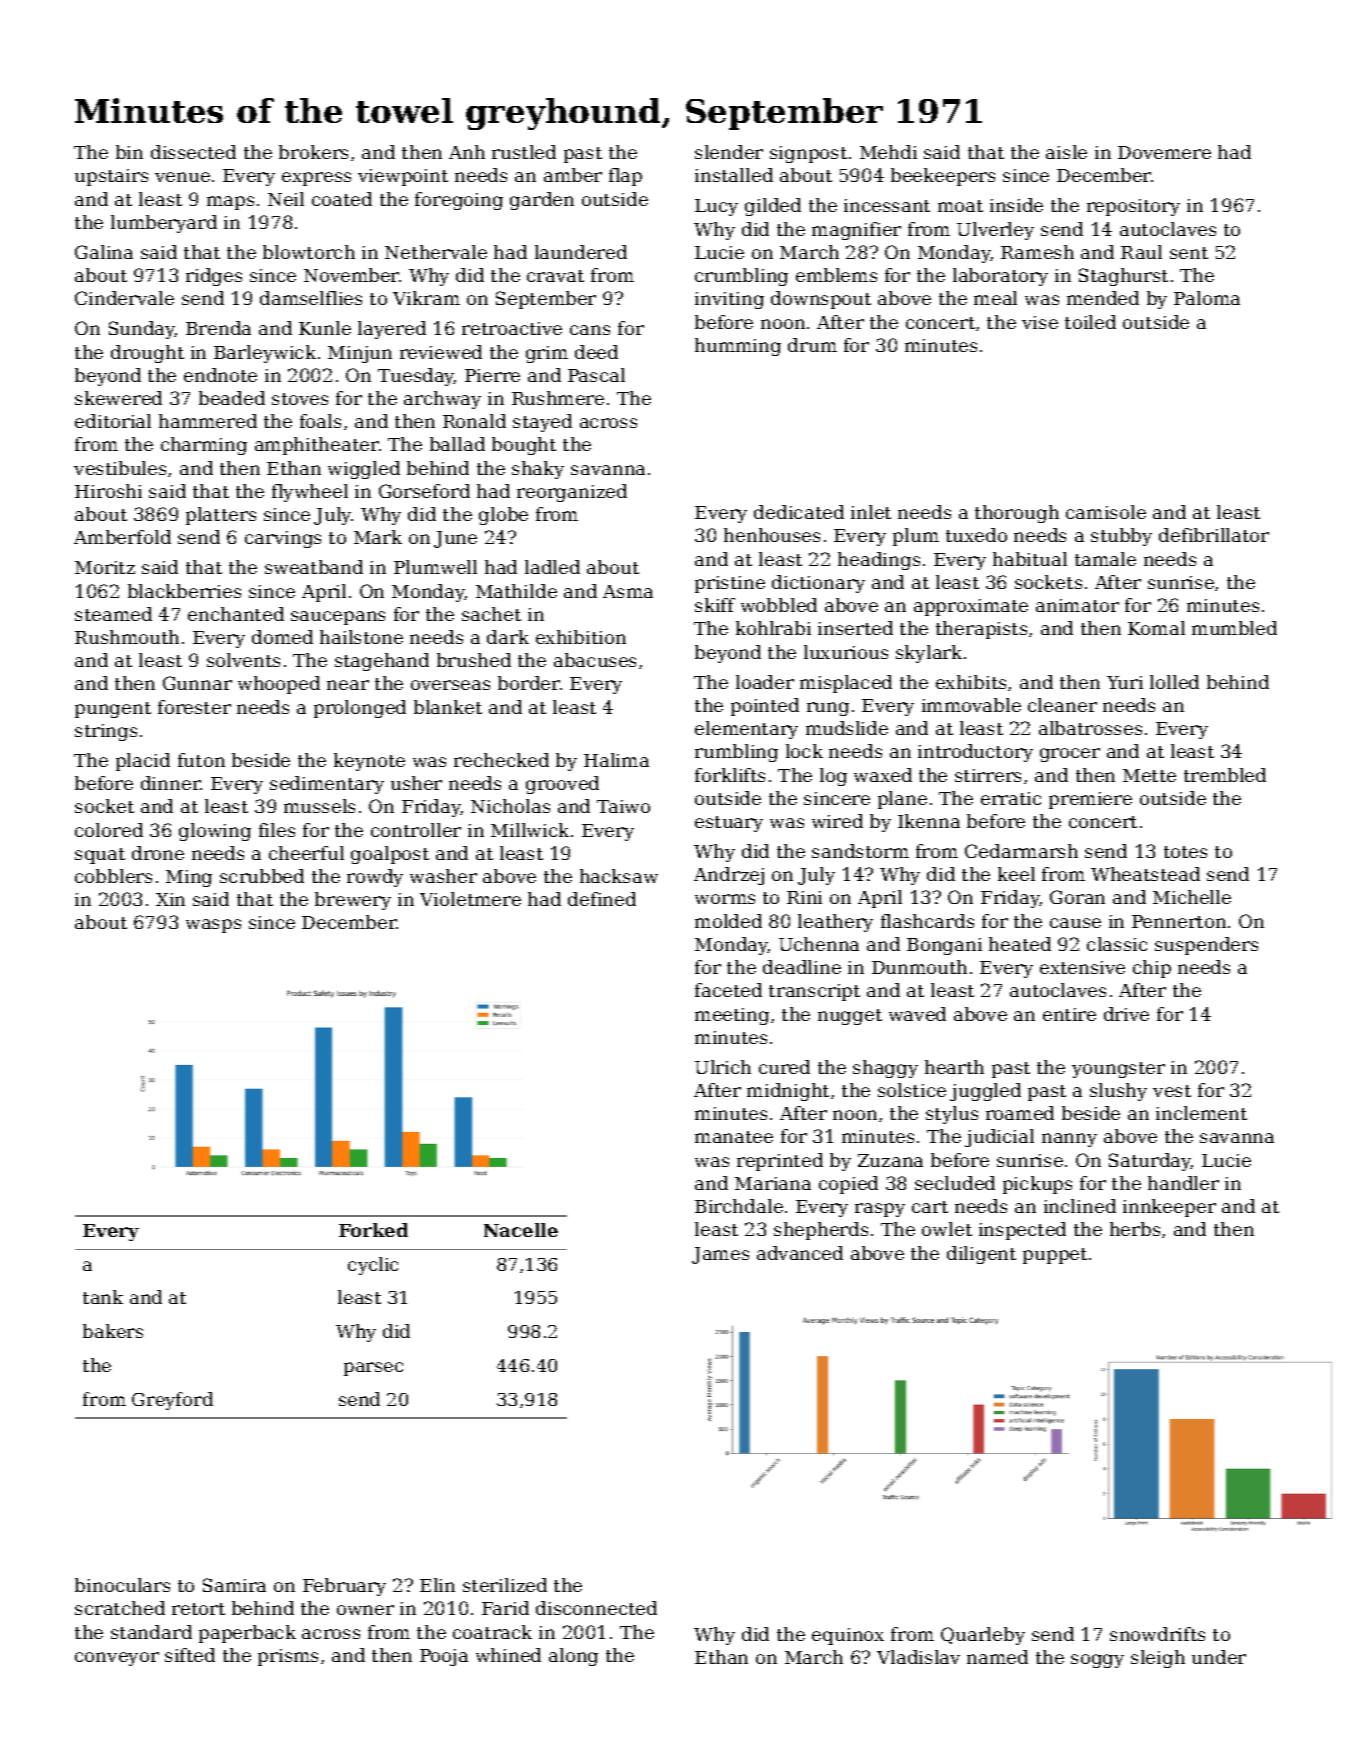 The width and height of the document is (1355, 1754). I want to click on inspected, so click(1022, 1231).
